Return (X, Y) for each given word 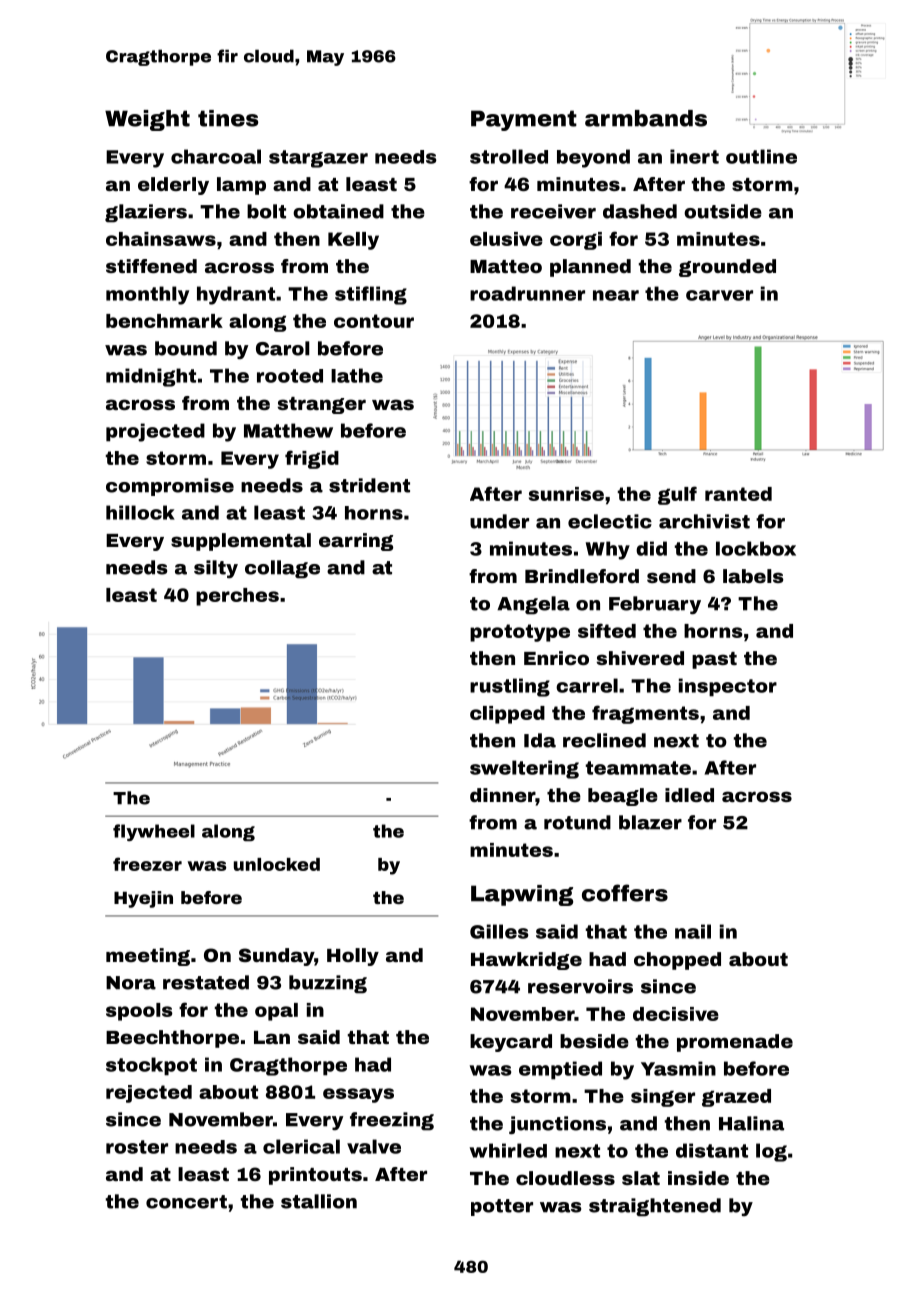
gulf (677, 495)
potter (502, 1207)
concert (186, 1202)
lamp (241, 186)
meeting (148, 957)
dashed (640, 211)
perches (237, 597)
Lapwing (522, 895)
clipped (507, 715)
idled (689, 795)
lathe (357, 375)
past (714, 660)
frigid (312, 459)
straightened (655, 1207)
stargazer (318, 159)
